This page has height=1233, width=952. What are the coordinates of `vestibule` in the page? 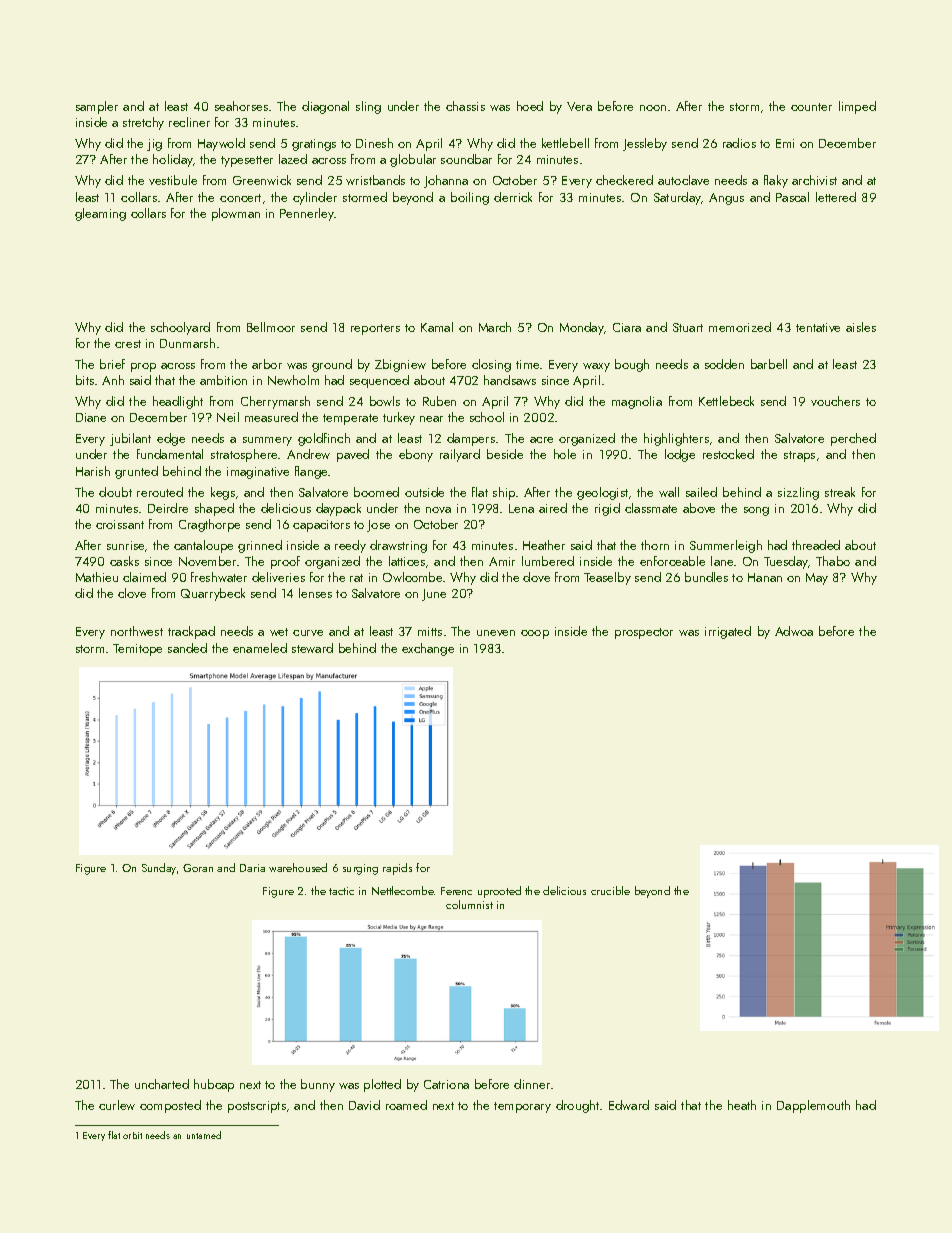 It's located at (173, 180).
